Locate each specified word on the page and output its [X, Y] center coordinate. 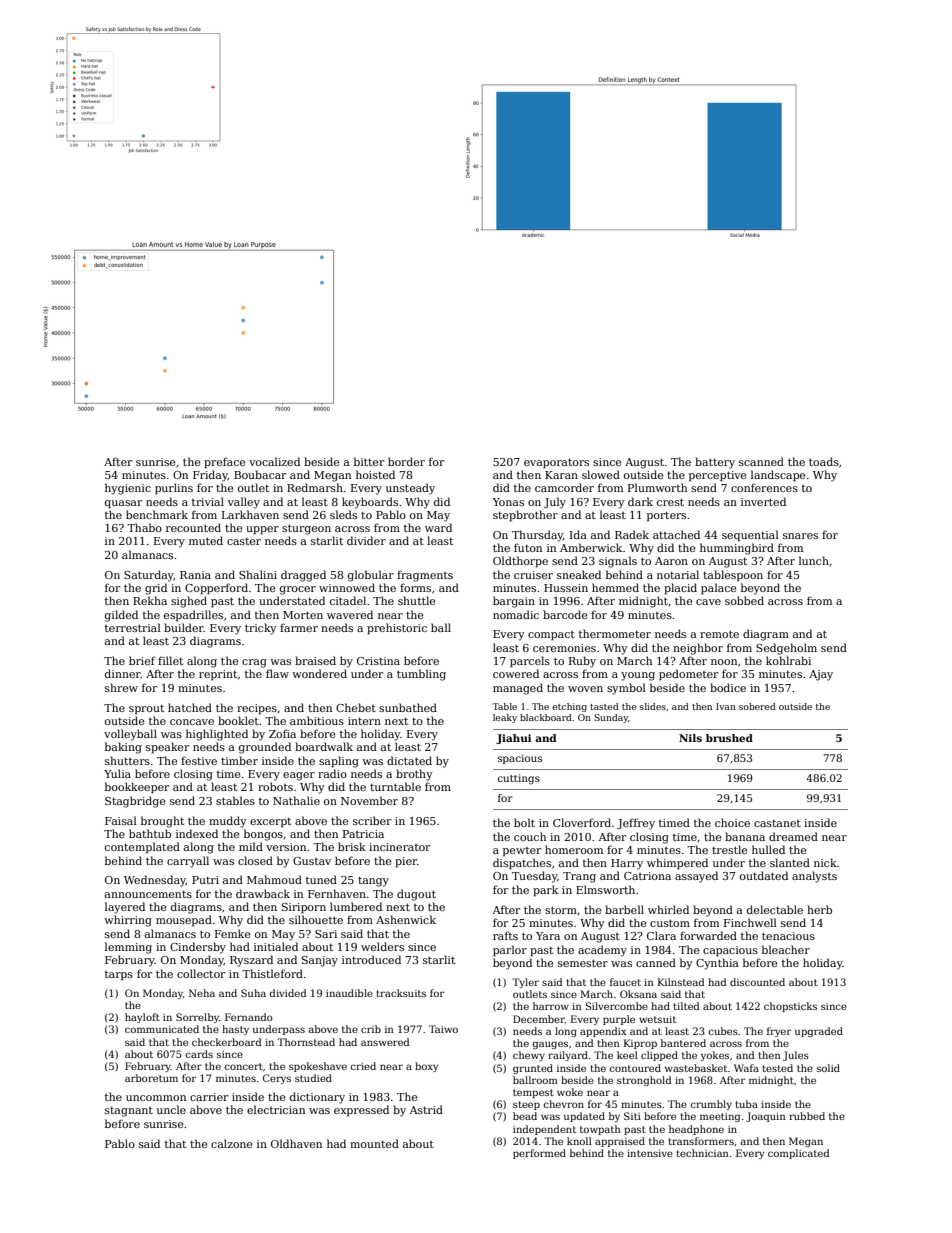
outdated [764, 875]
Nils [690, 738]
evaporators [556, 463]
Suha [253, 993]
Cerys [277, 1079]
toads [824, 461]
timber [239, 760]
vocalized [274, 461]
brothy [414, 775]
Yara [548, 936]
